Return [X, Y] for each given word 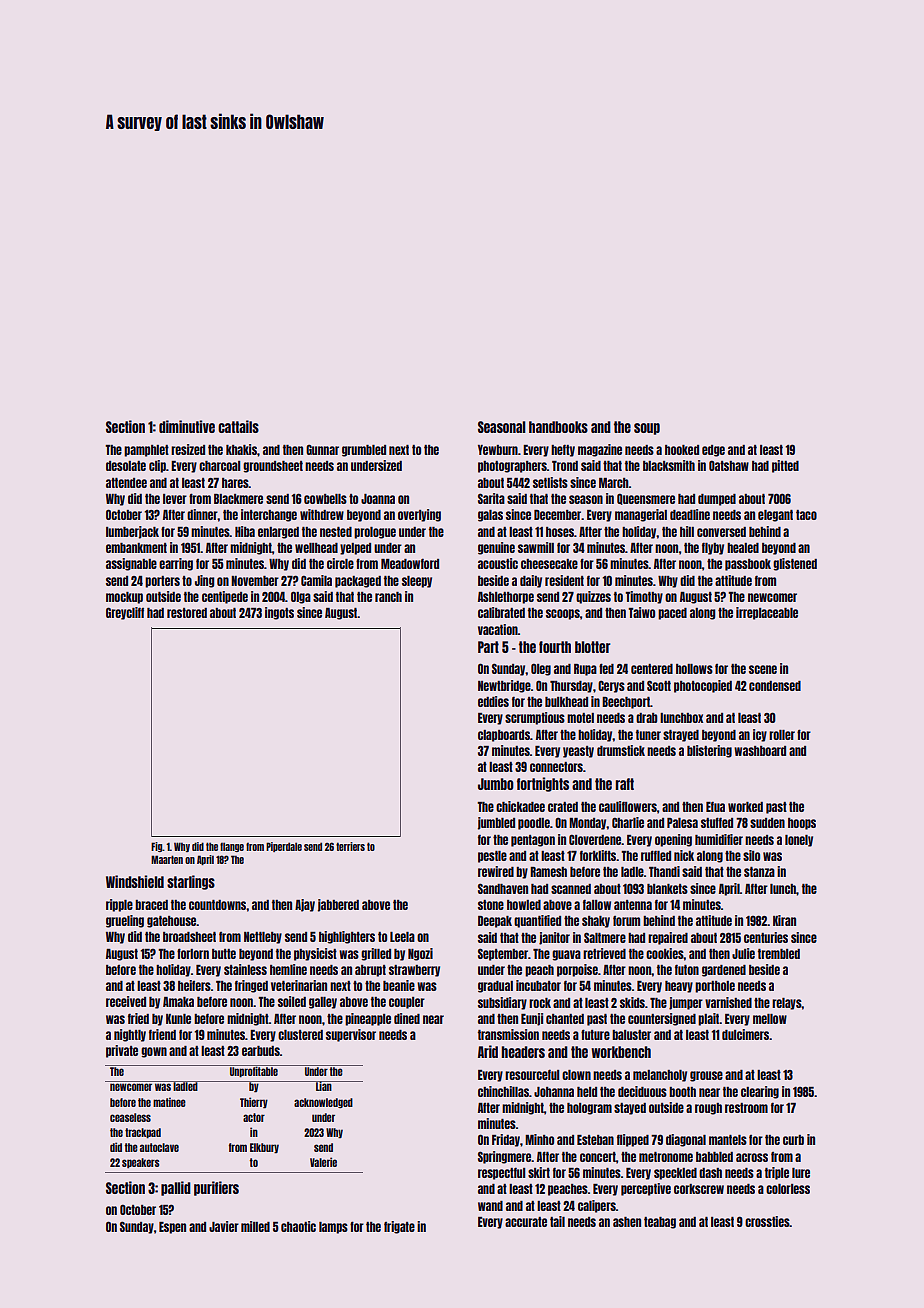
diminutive [187, 426]
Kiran [784, 920]
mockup [124, 598]
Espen [172, 1228]
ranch [388, 597]
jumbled [496, 823]
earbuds [261, 1051]
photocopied [703, 686]
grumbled [364, 451]
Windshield [135, 881]
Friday [506, 1140]
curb [793, 1140]
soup [647, 429]
